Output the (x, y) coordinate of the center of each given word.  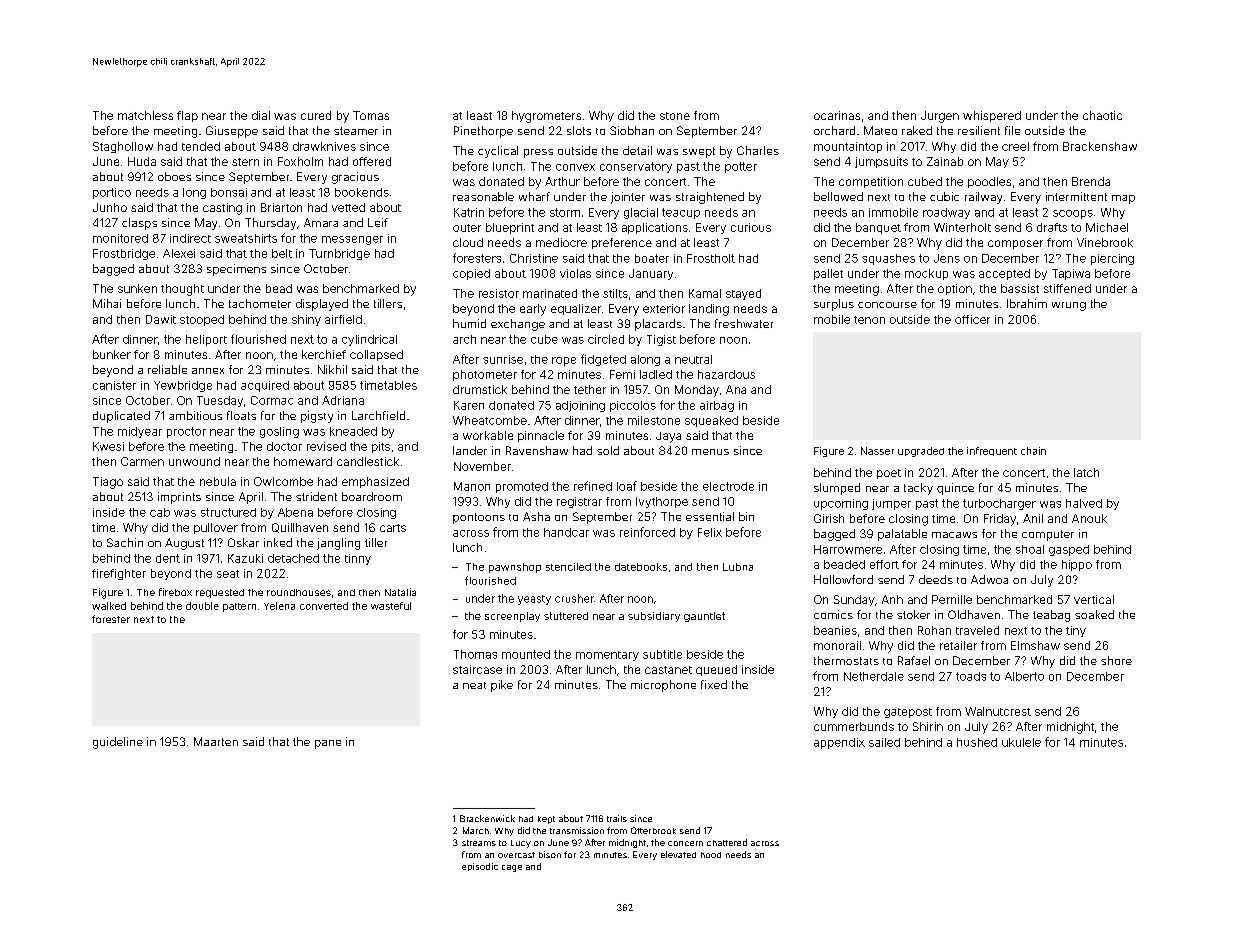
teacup (681, 213)
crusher (574, 598)
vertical (1094, 599)
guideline (118, 743)
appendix (839, 743)
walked (109, 606)
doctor (284, 446)
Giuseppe (232, 132)
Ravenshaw (537, 450)
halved (1084, 503)
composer (1015, 244)
